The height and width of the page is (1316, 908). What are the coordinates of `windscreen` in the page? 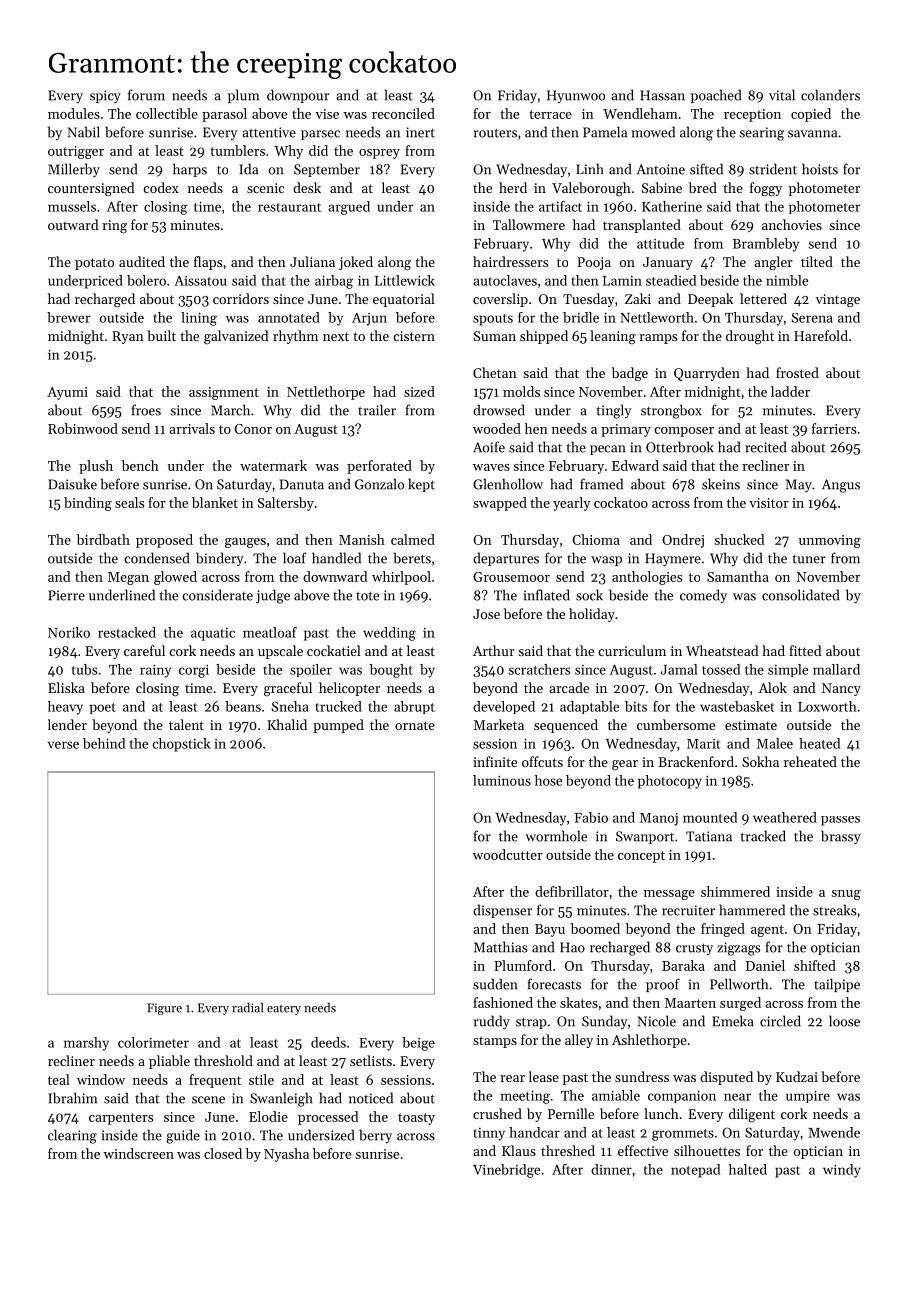 It's located at (138, 1153).
